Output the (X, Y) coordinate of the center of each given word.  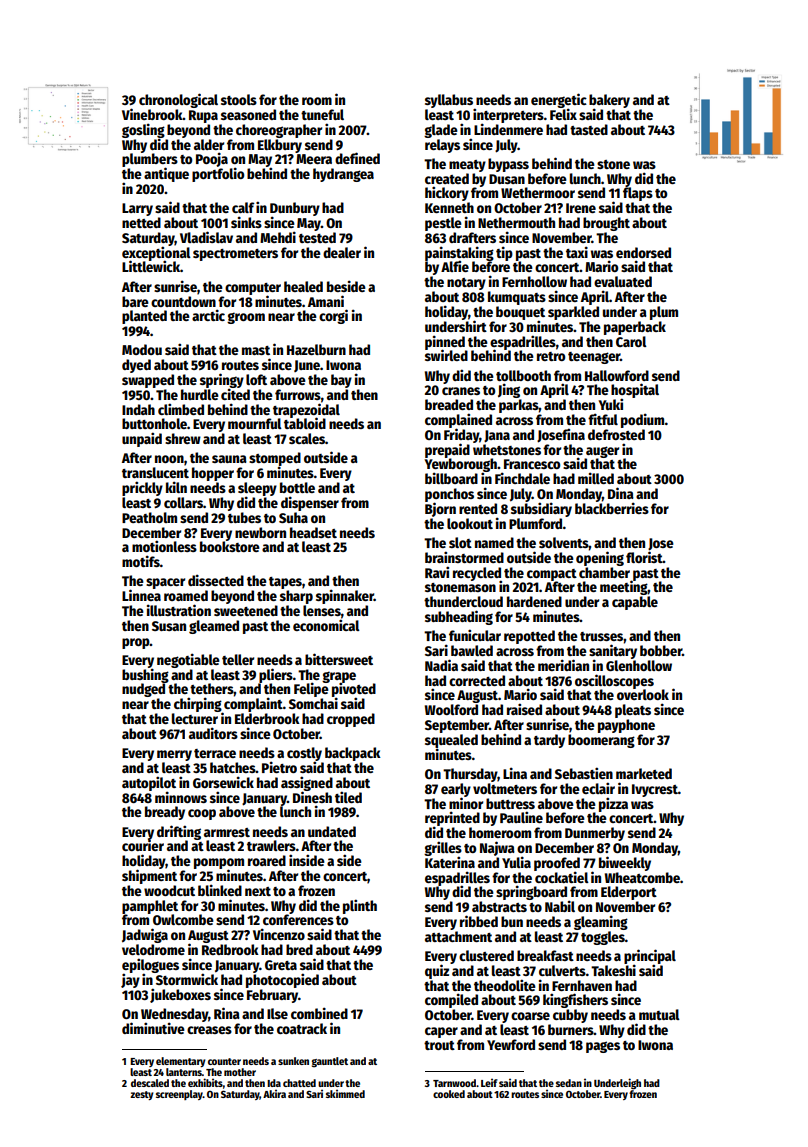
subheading (459, 617)
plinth (360, 906)
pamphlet (150, 907)
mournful (255, 423)
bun (512, 921)
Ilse (277, 1013)
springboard (531, 892)
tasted (589, 129)
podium (643, 420)
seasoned (248, 114)
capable (635, 603)
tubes (244, 517)
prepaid (447, 450)
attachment (458, 936)
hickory (447, 193)
